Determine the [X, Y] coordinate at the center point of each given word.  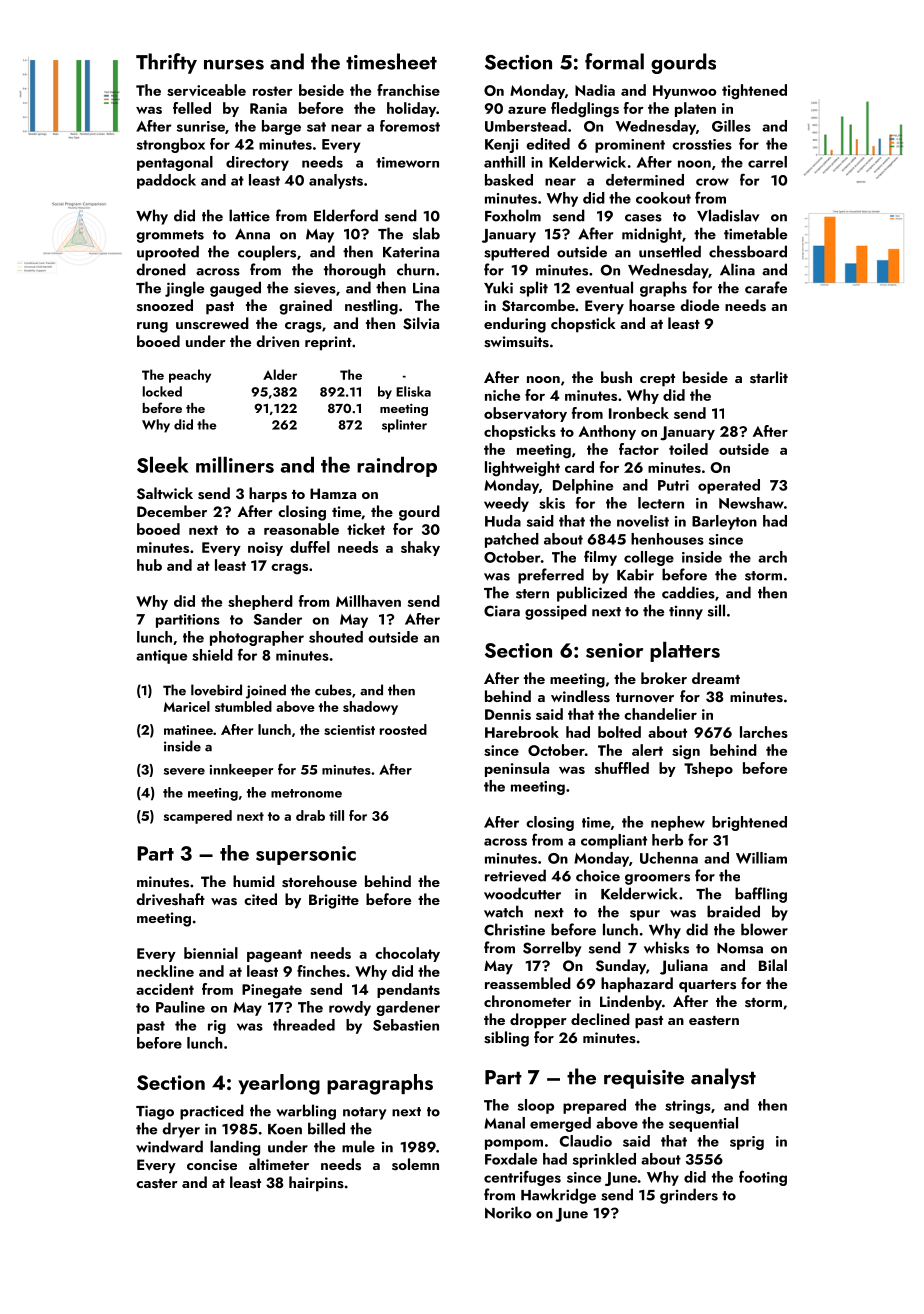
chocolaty [407, 954]
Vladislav [728, 215]
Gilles [731, 126]
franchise [408, 90]
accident [165, 989]
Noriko [508, 1212]
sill [716, 610]
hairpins [316, 1184]
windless [580, 696]
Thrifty [166, 63]
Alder [280, 374]
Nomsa [740, 948]
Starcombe [538, 305]
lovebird [216, 690]
